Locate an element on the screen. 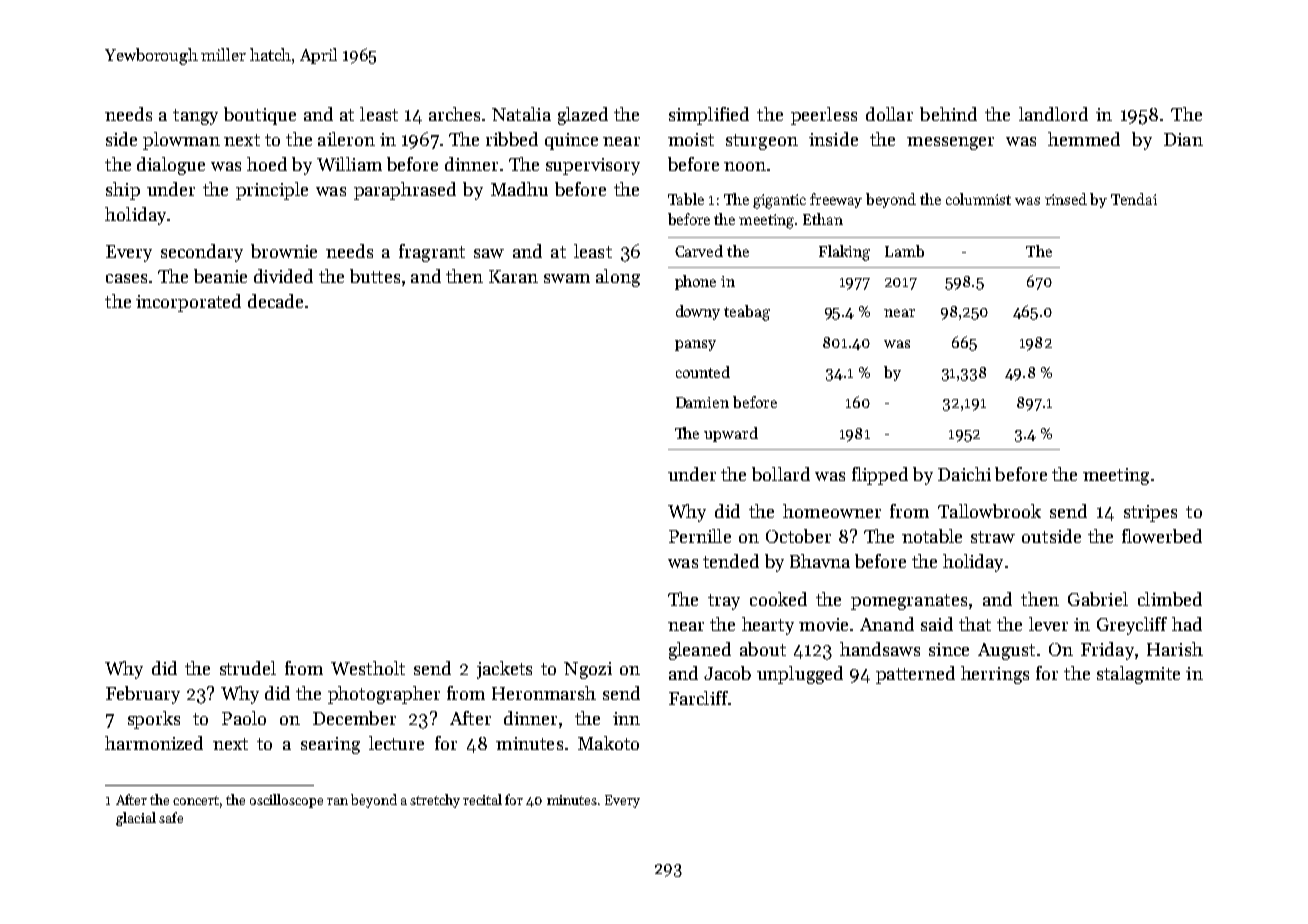 The image size is (1308, 924). quince is located at coordinates (571, 141).
